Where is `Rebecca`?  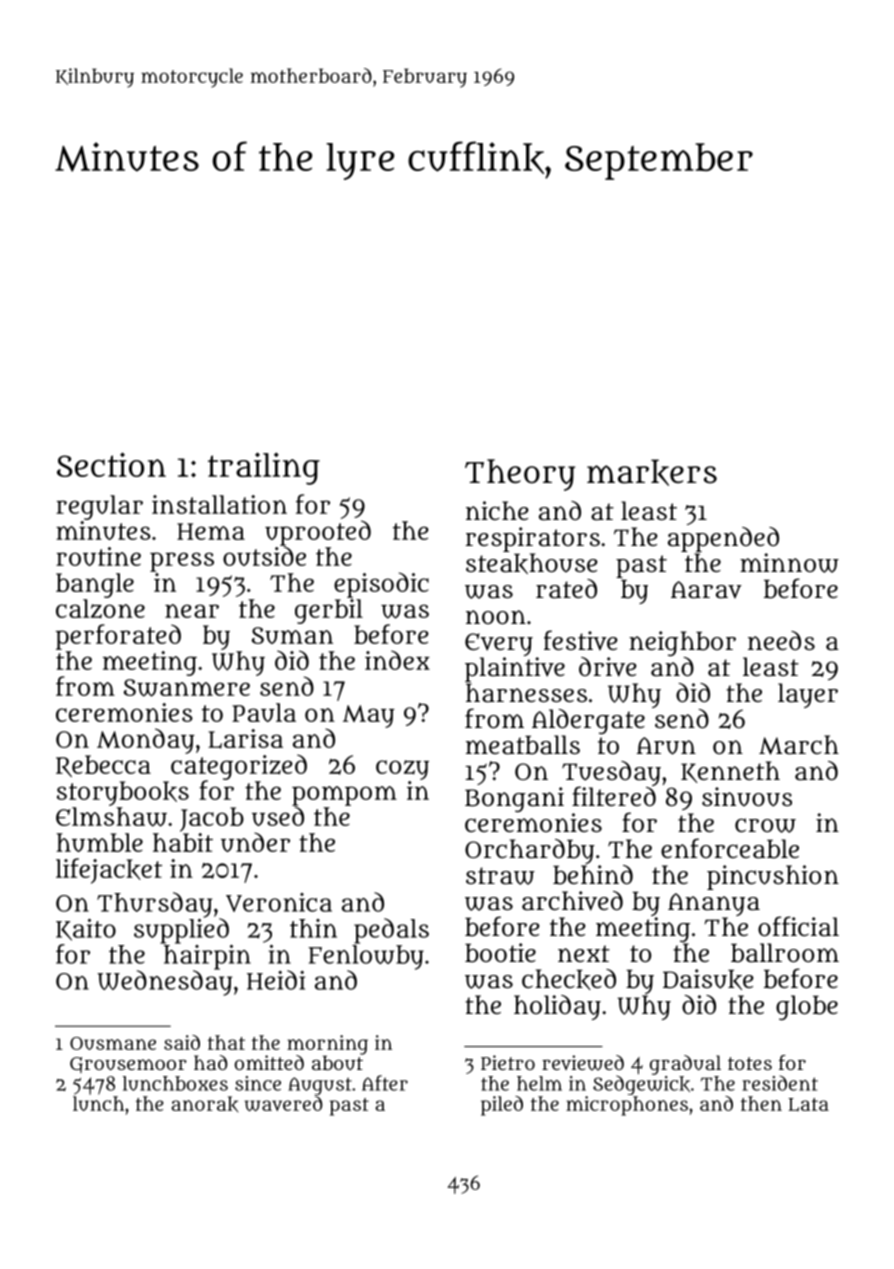
Rebecca is located at coordinates (103, 766).
